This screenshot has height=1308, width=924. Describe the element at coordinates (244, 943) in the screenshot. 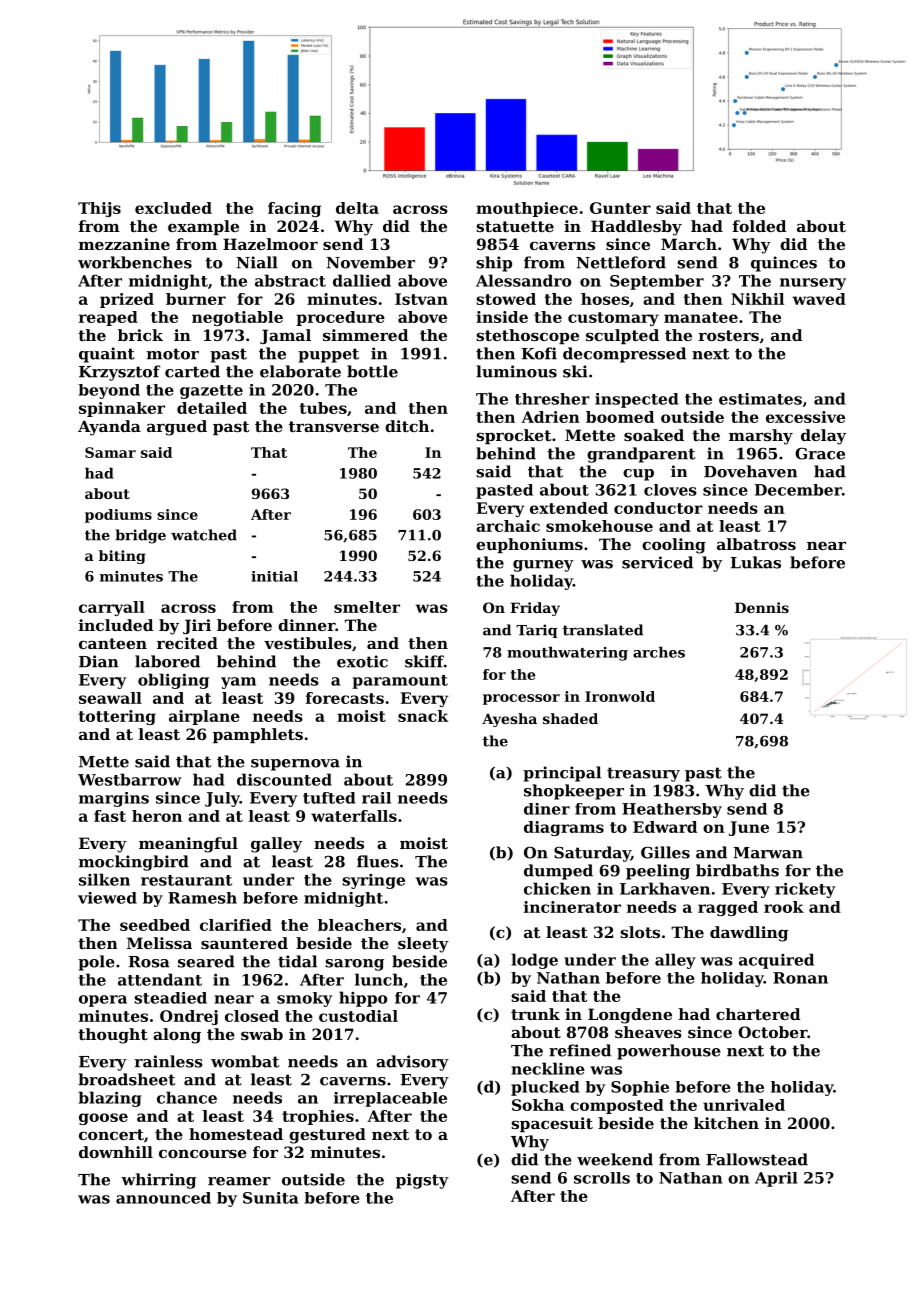

I see `sauntered` at that location.
